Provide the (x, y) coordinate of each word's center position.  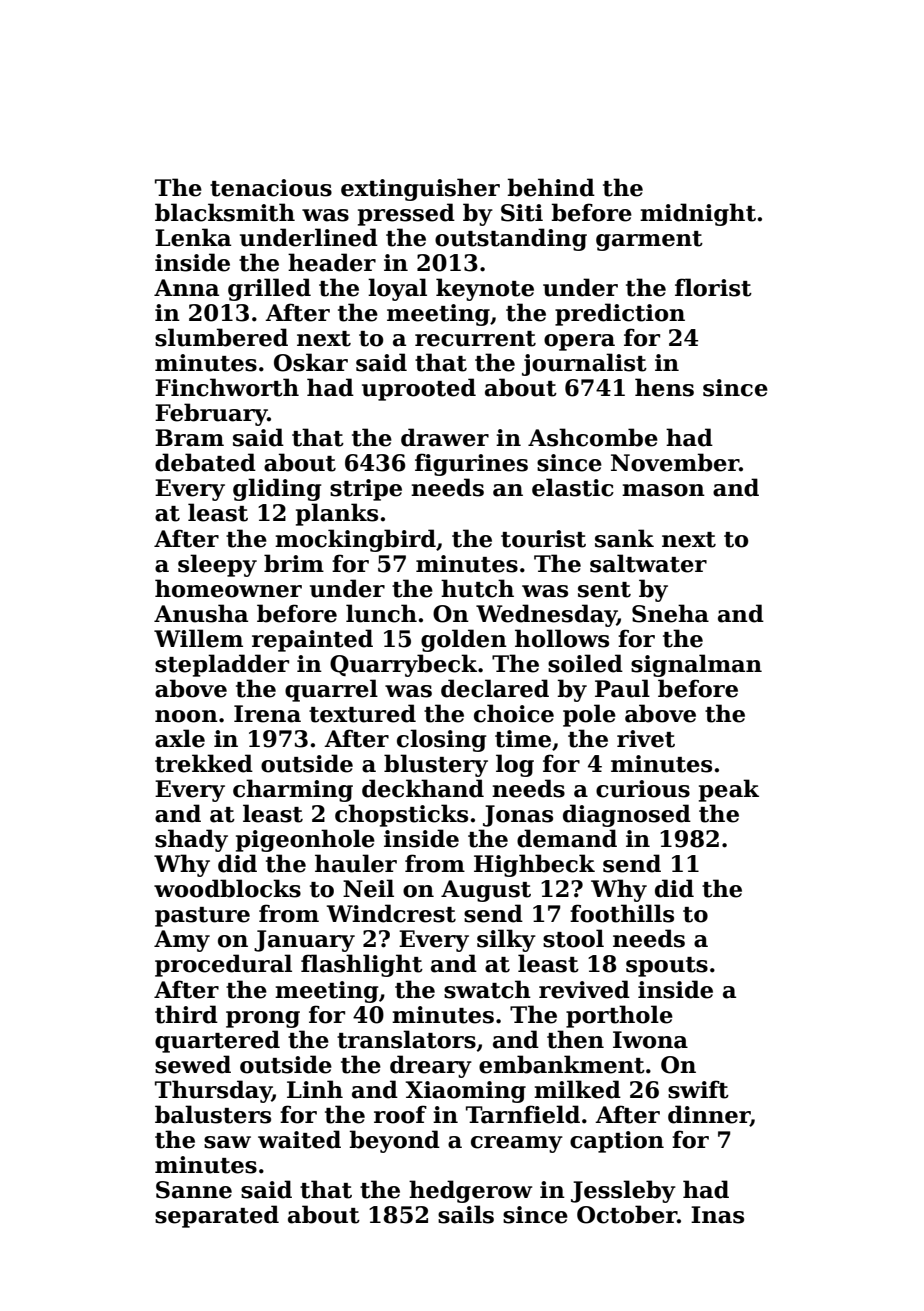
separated (217, 1216)
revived (584, 989)
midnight (698, 214)
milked (577, 1089)
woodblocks (227, 888)
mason (663, 490)
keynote (485, 289)
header (332, 262)
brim (294, 563)
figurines (471, 464)
